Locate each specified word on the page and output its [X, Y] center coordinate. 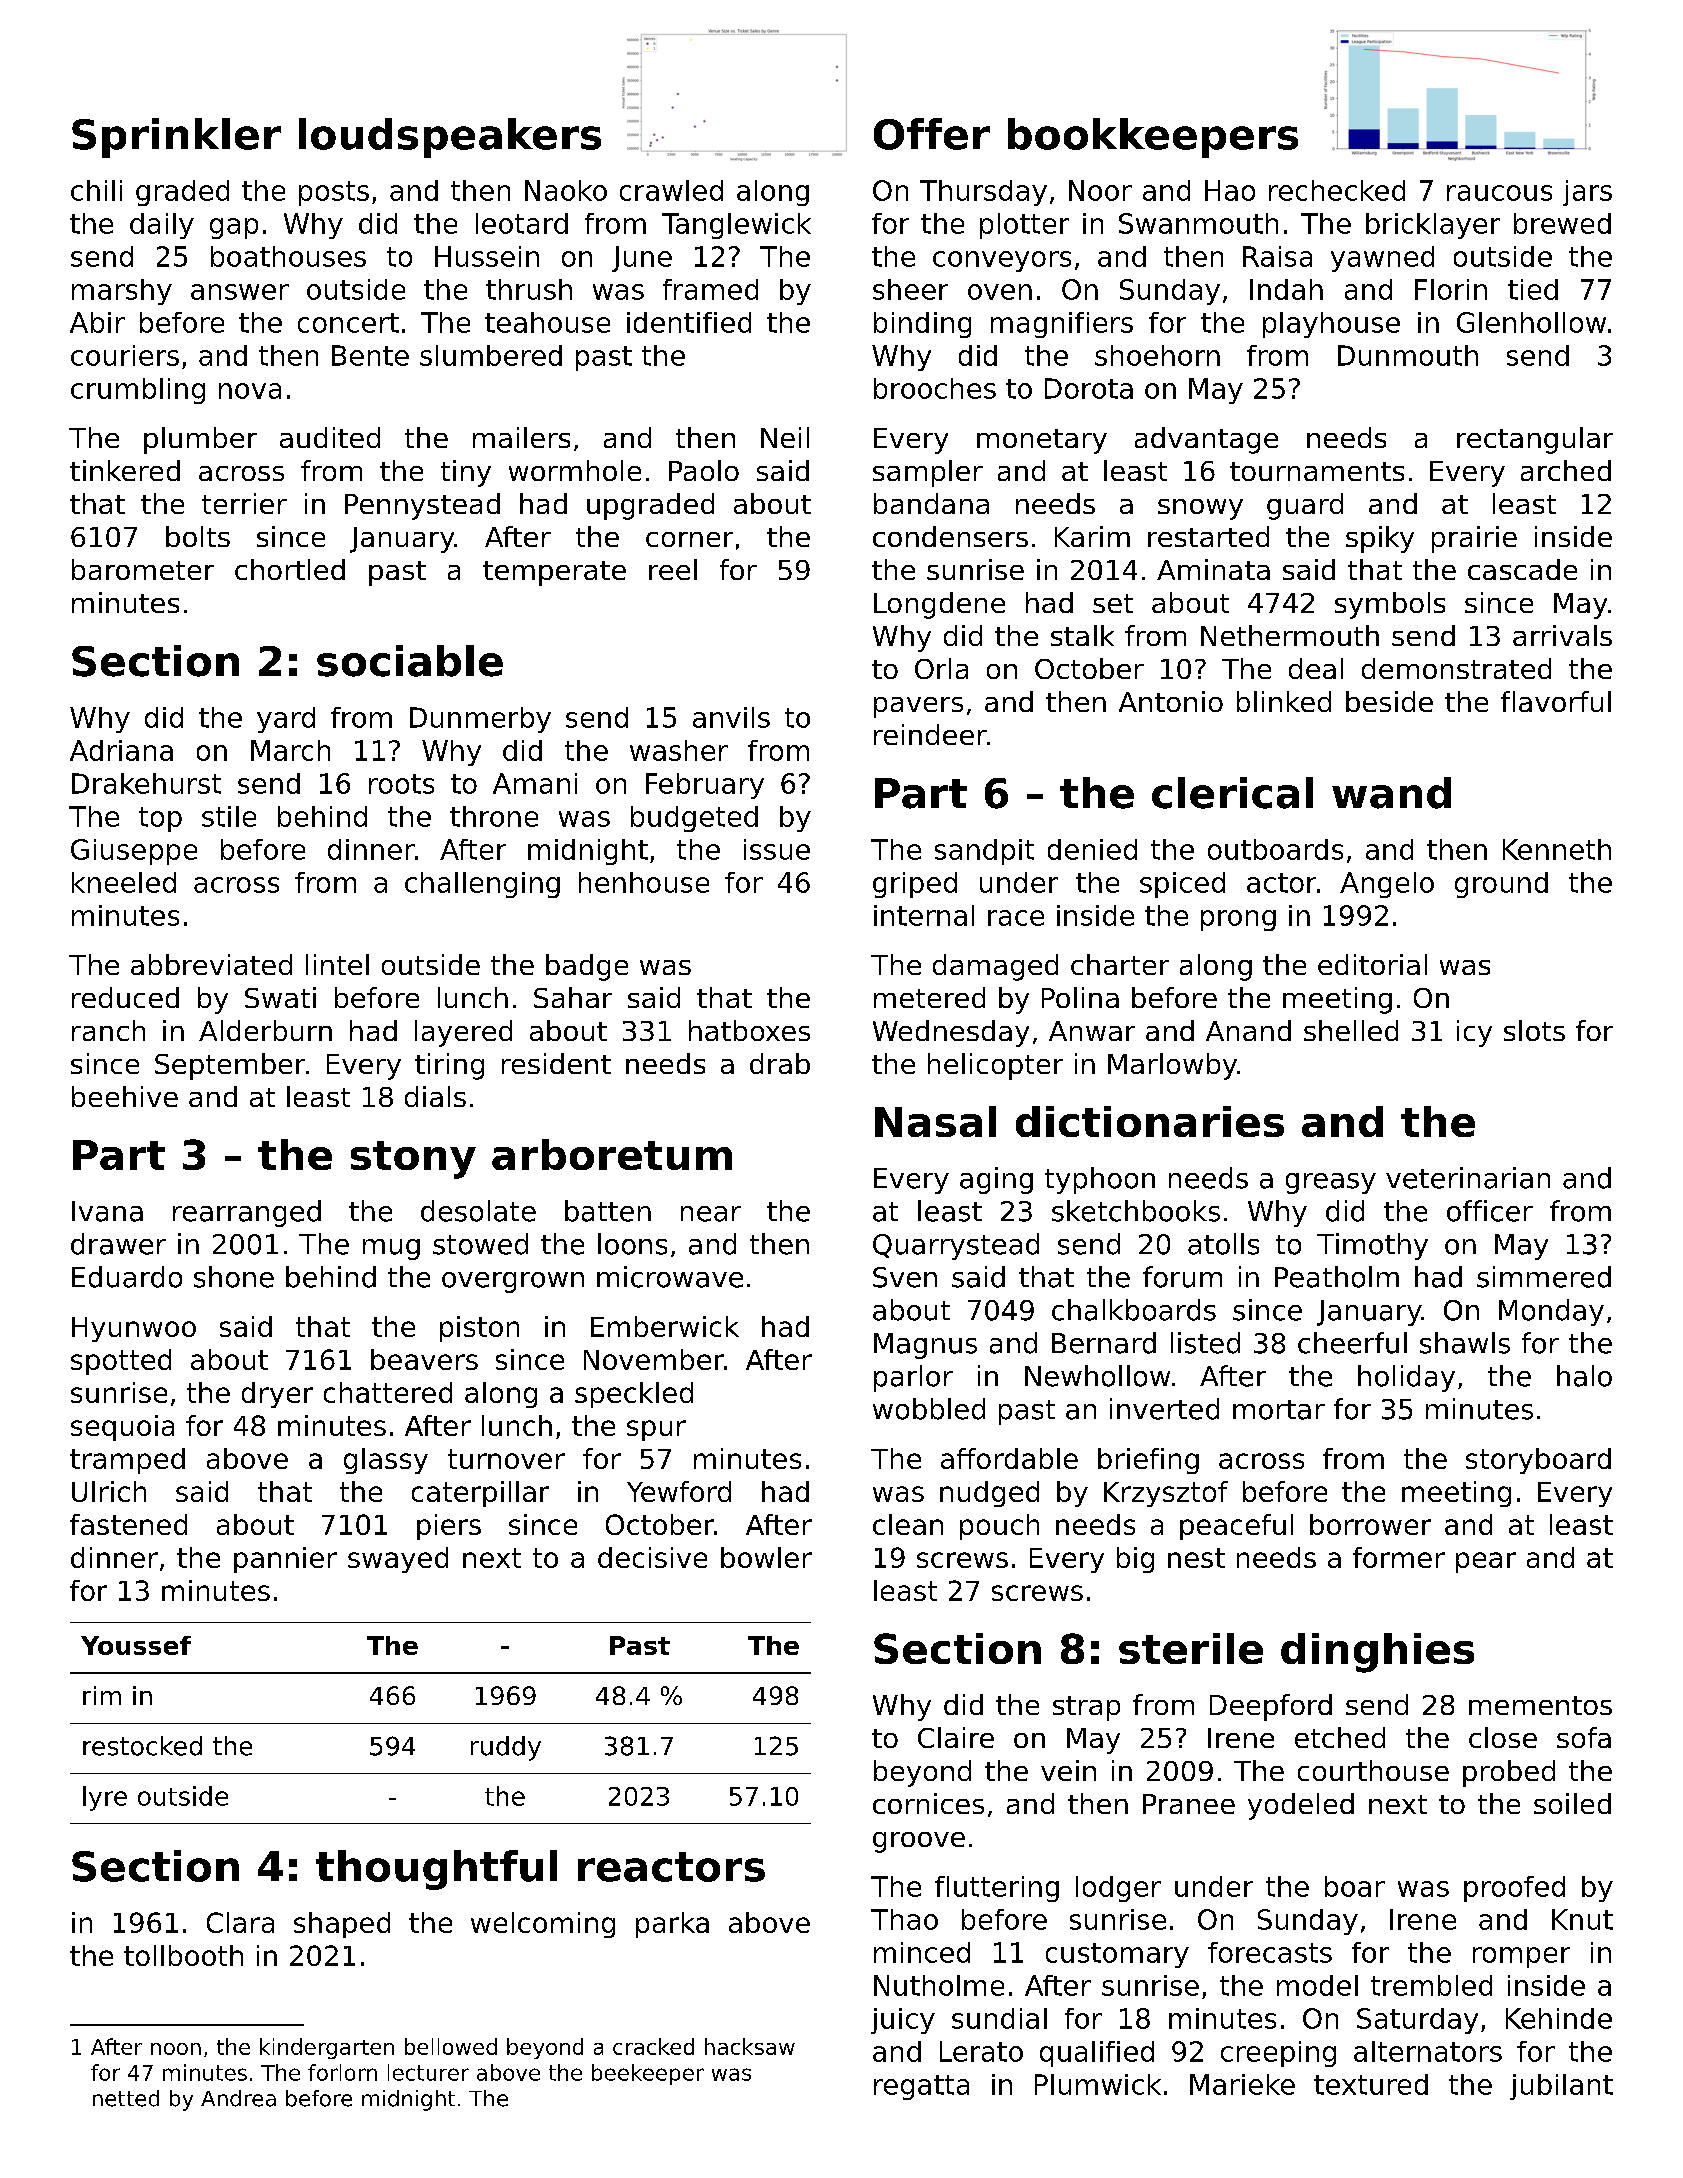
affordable [1009, 1458]
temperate [554, 573]
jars [1587, 193]
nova [250, 391]
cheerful [1352, 1343]
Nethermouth [1290, 635]
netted [126, 2098]
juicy [903, 2021]
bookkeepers [1153, 138]
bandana [931, 503]
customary [1117, 1955]
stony [413, 1160]
